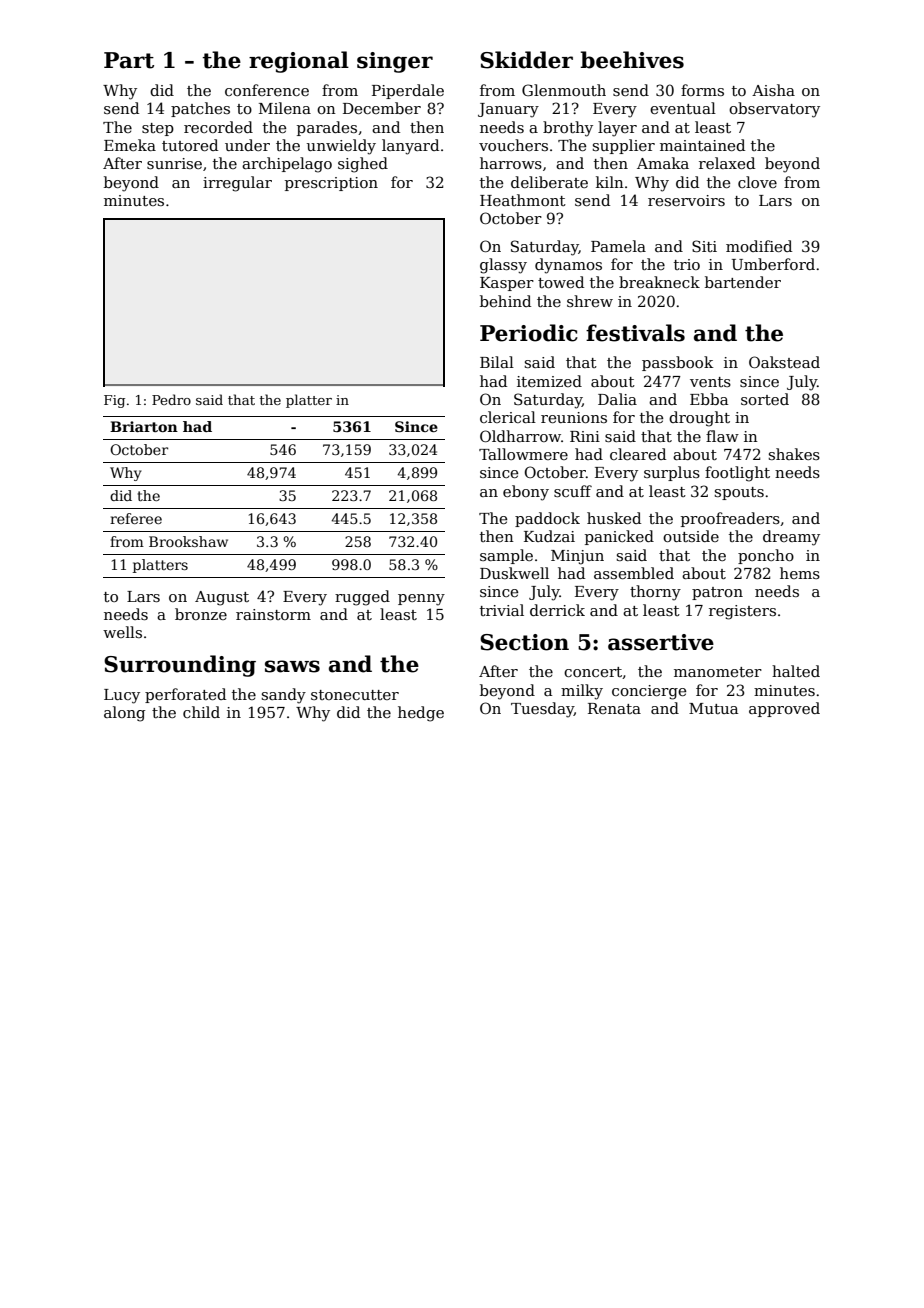  What do you see at coordinates (549, 381) in the document?
I see `itemized` at bounding box center [549, 381].
